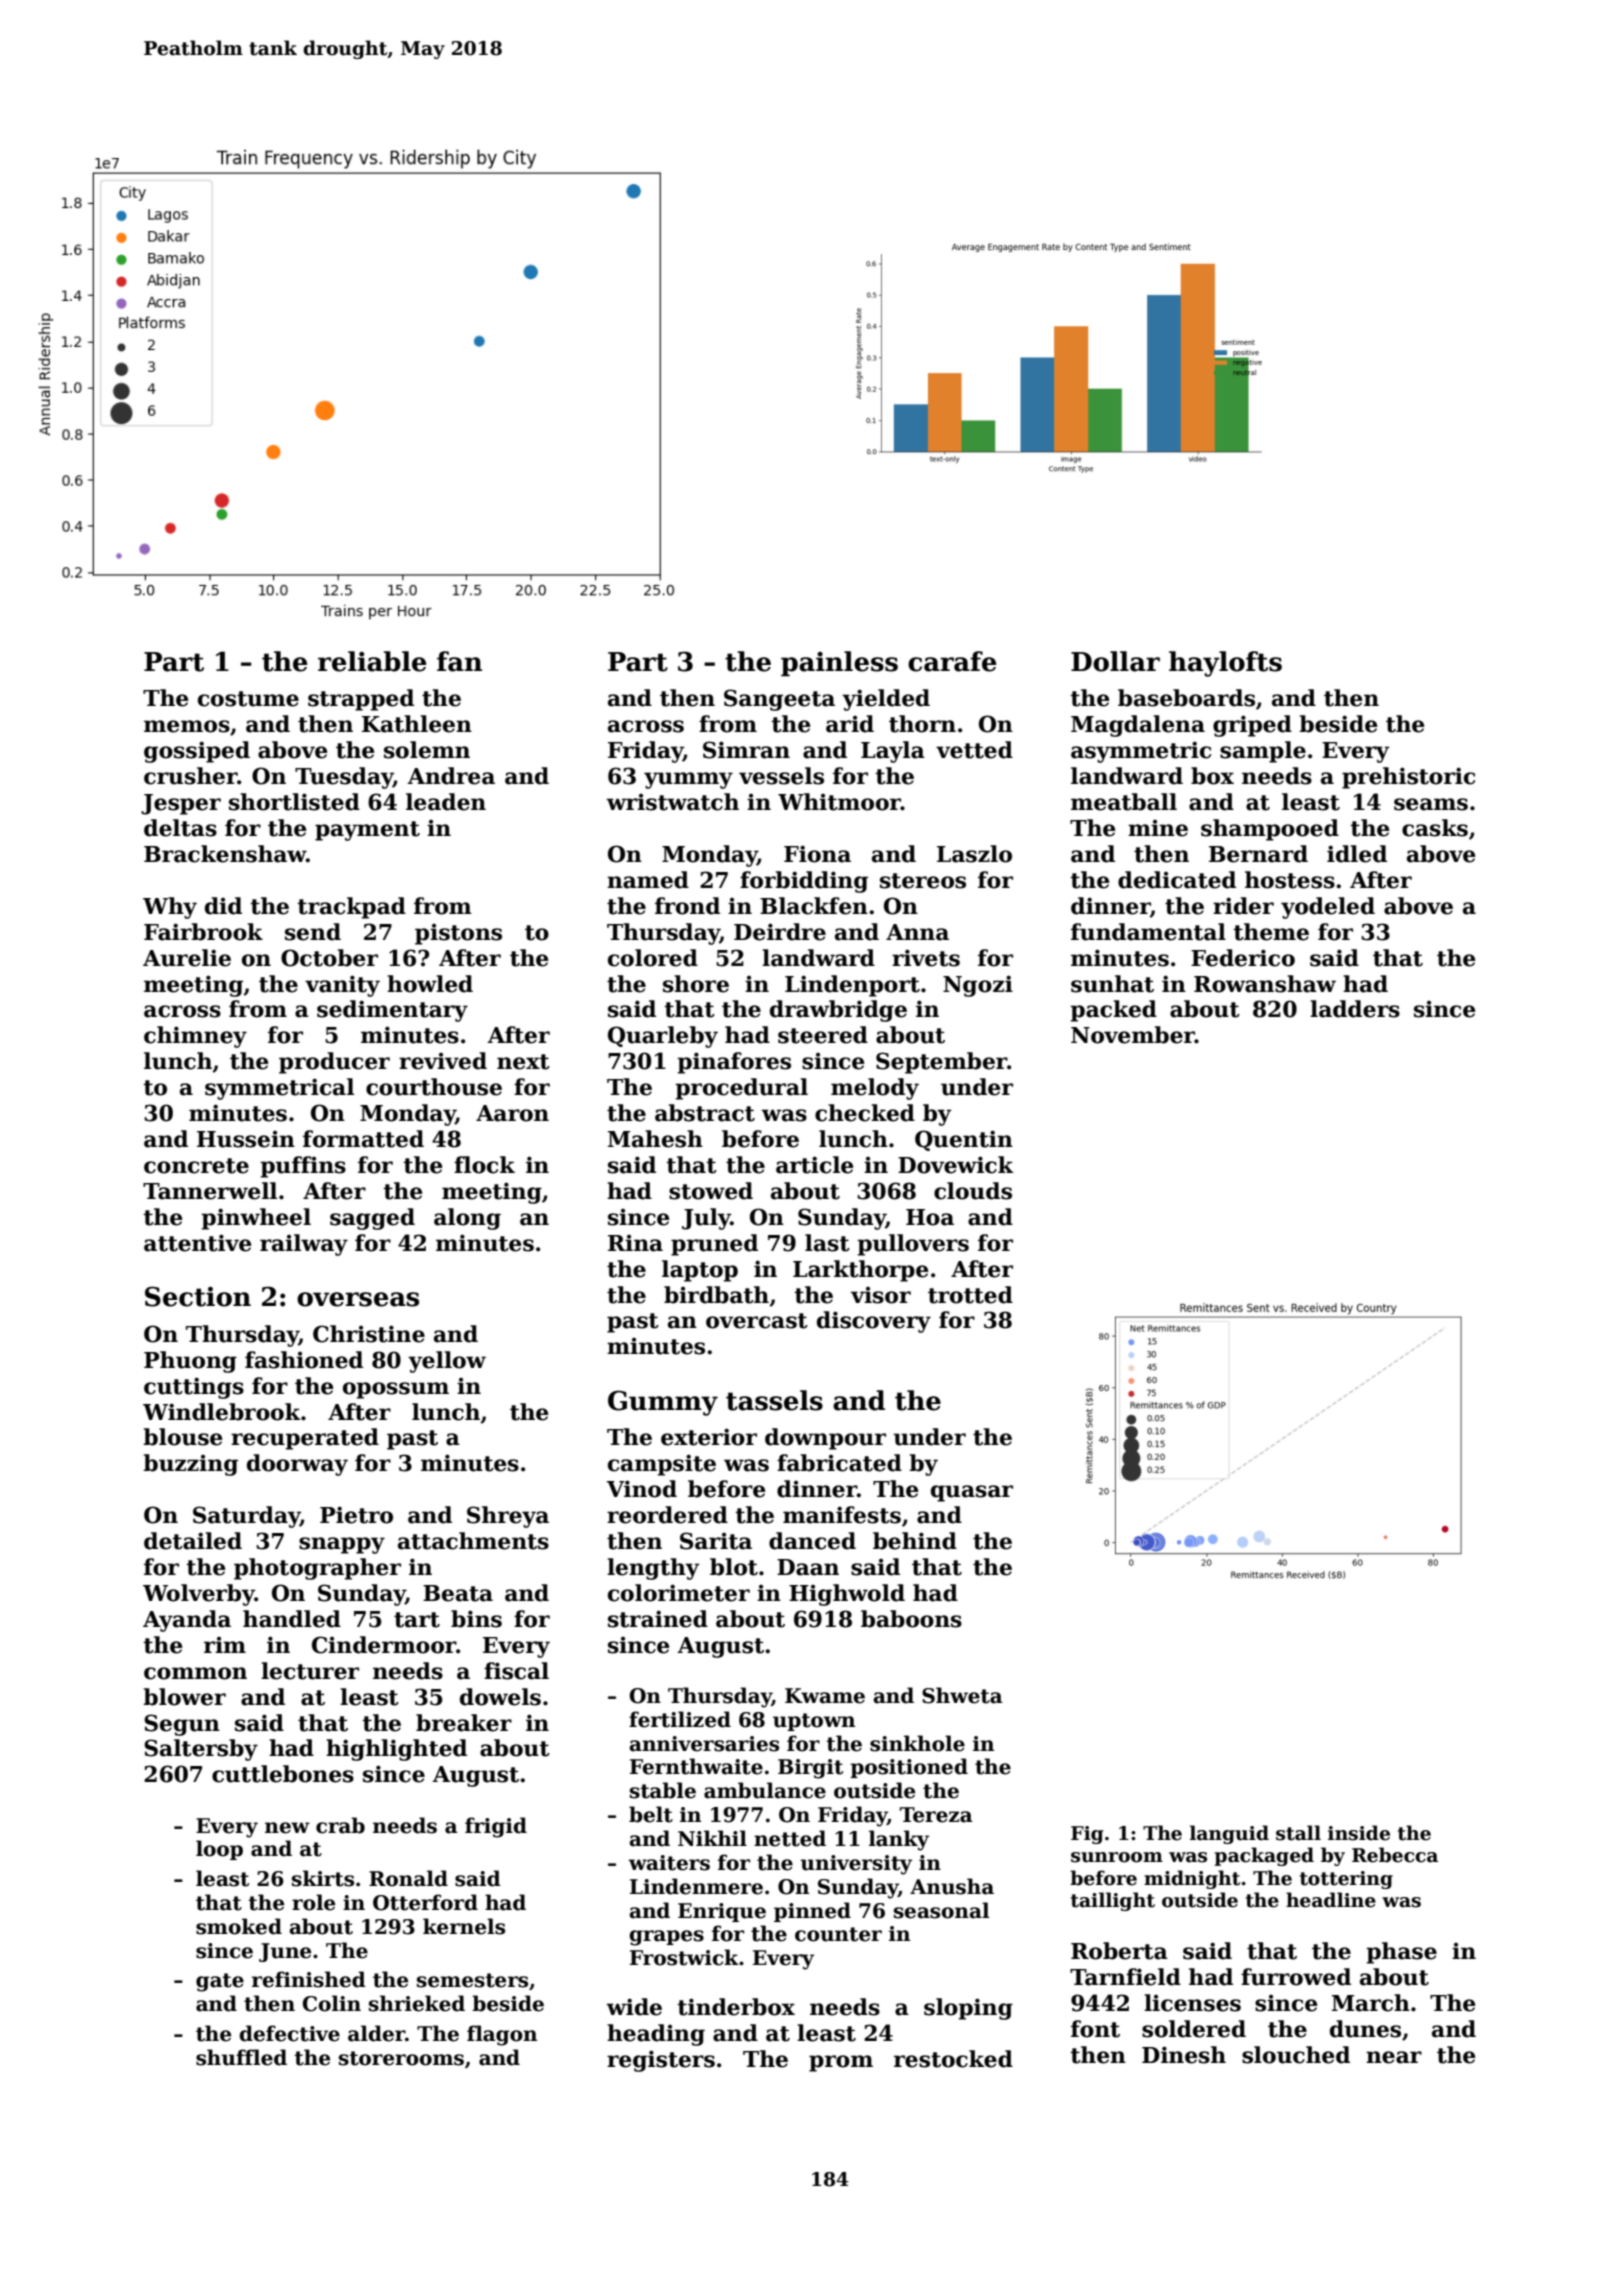 The height and width of the image is (2292, 1620). Describe the element at coordinates (661, 2061) in the image. I see `registers` at that location.
